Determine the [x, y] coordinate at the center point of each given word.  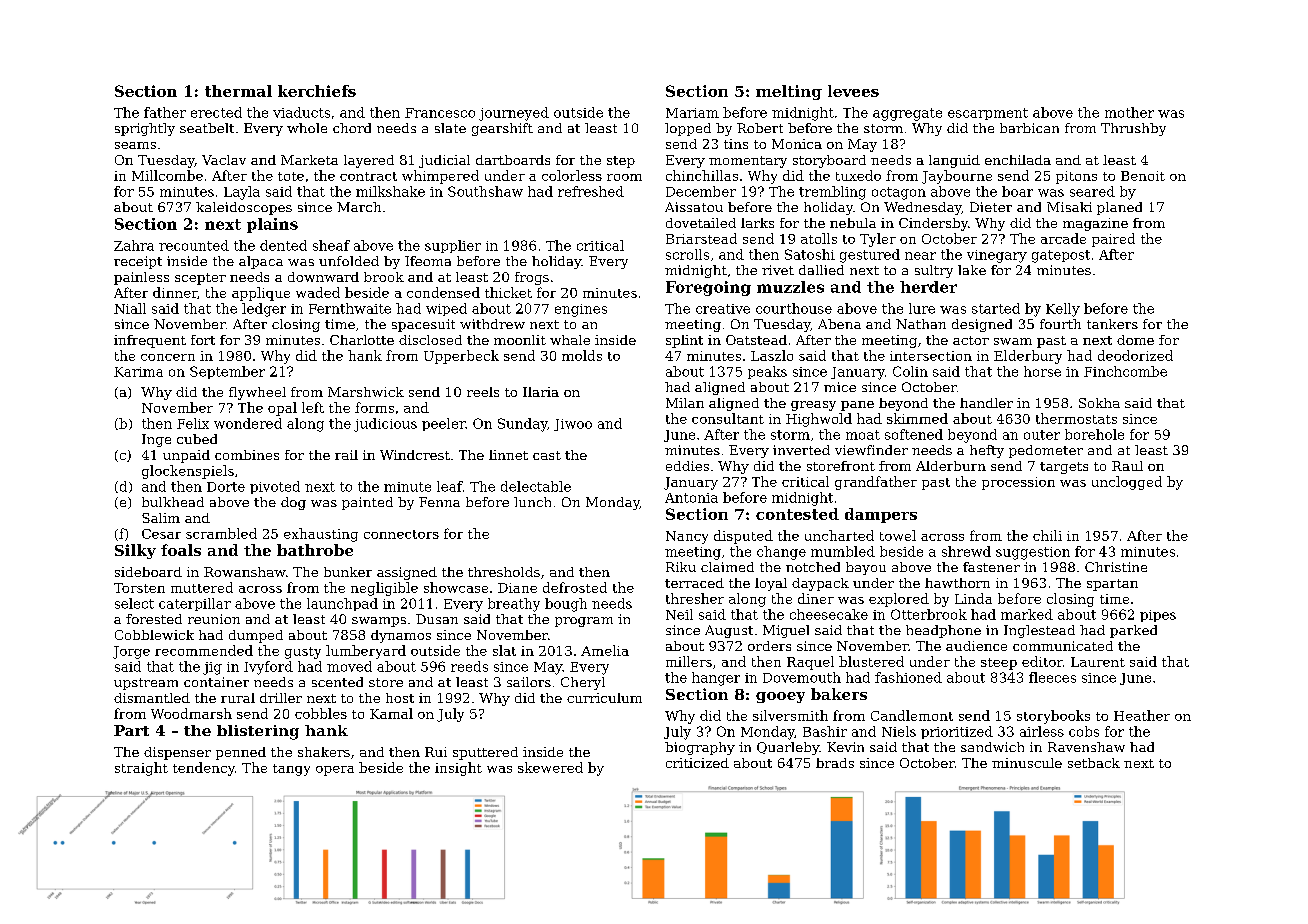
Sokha [1099, 403]
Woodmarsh [191, 713]
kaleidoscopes [244, 208]
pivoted [275, 487]
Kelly [1063, 310]
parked [1133, 631]
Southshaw [485, 191]
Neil [679, 614]
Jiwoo [573, 425]
